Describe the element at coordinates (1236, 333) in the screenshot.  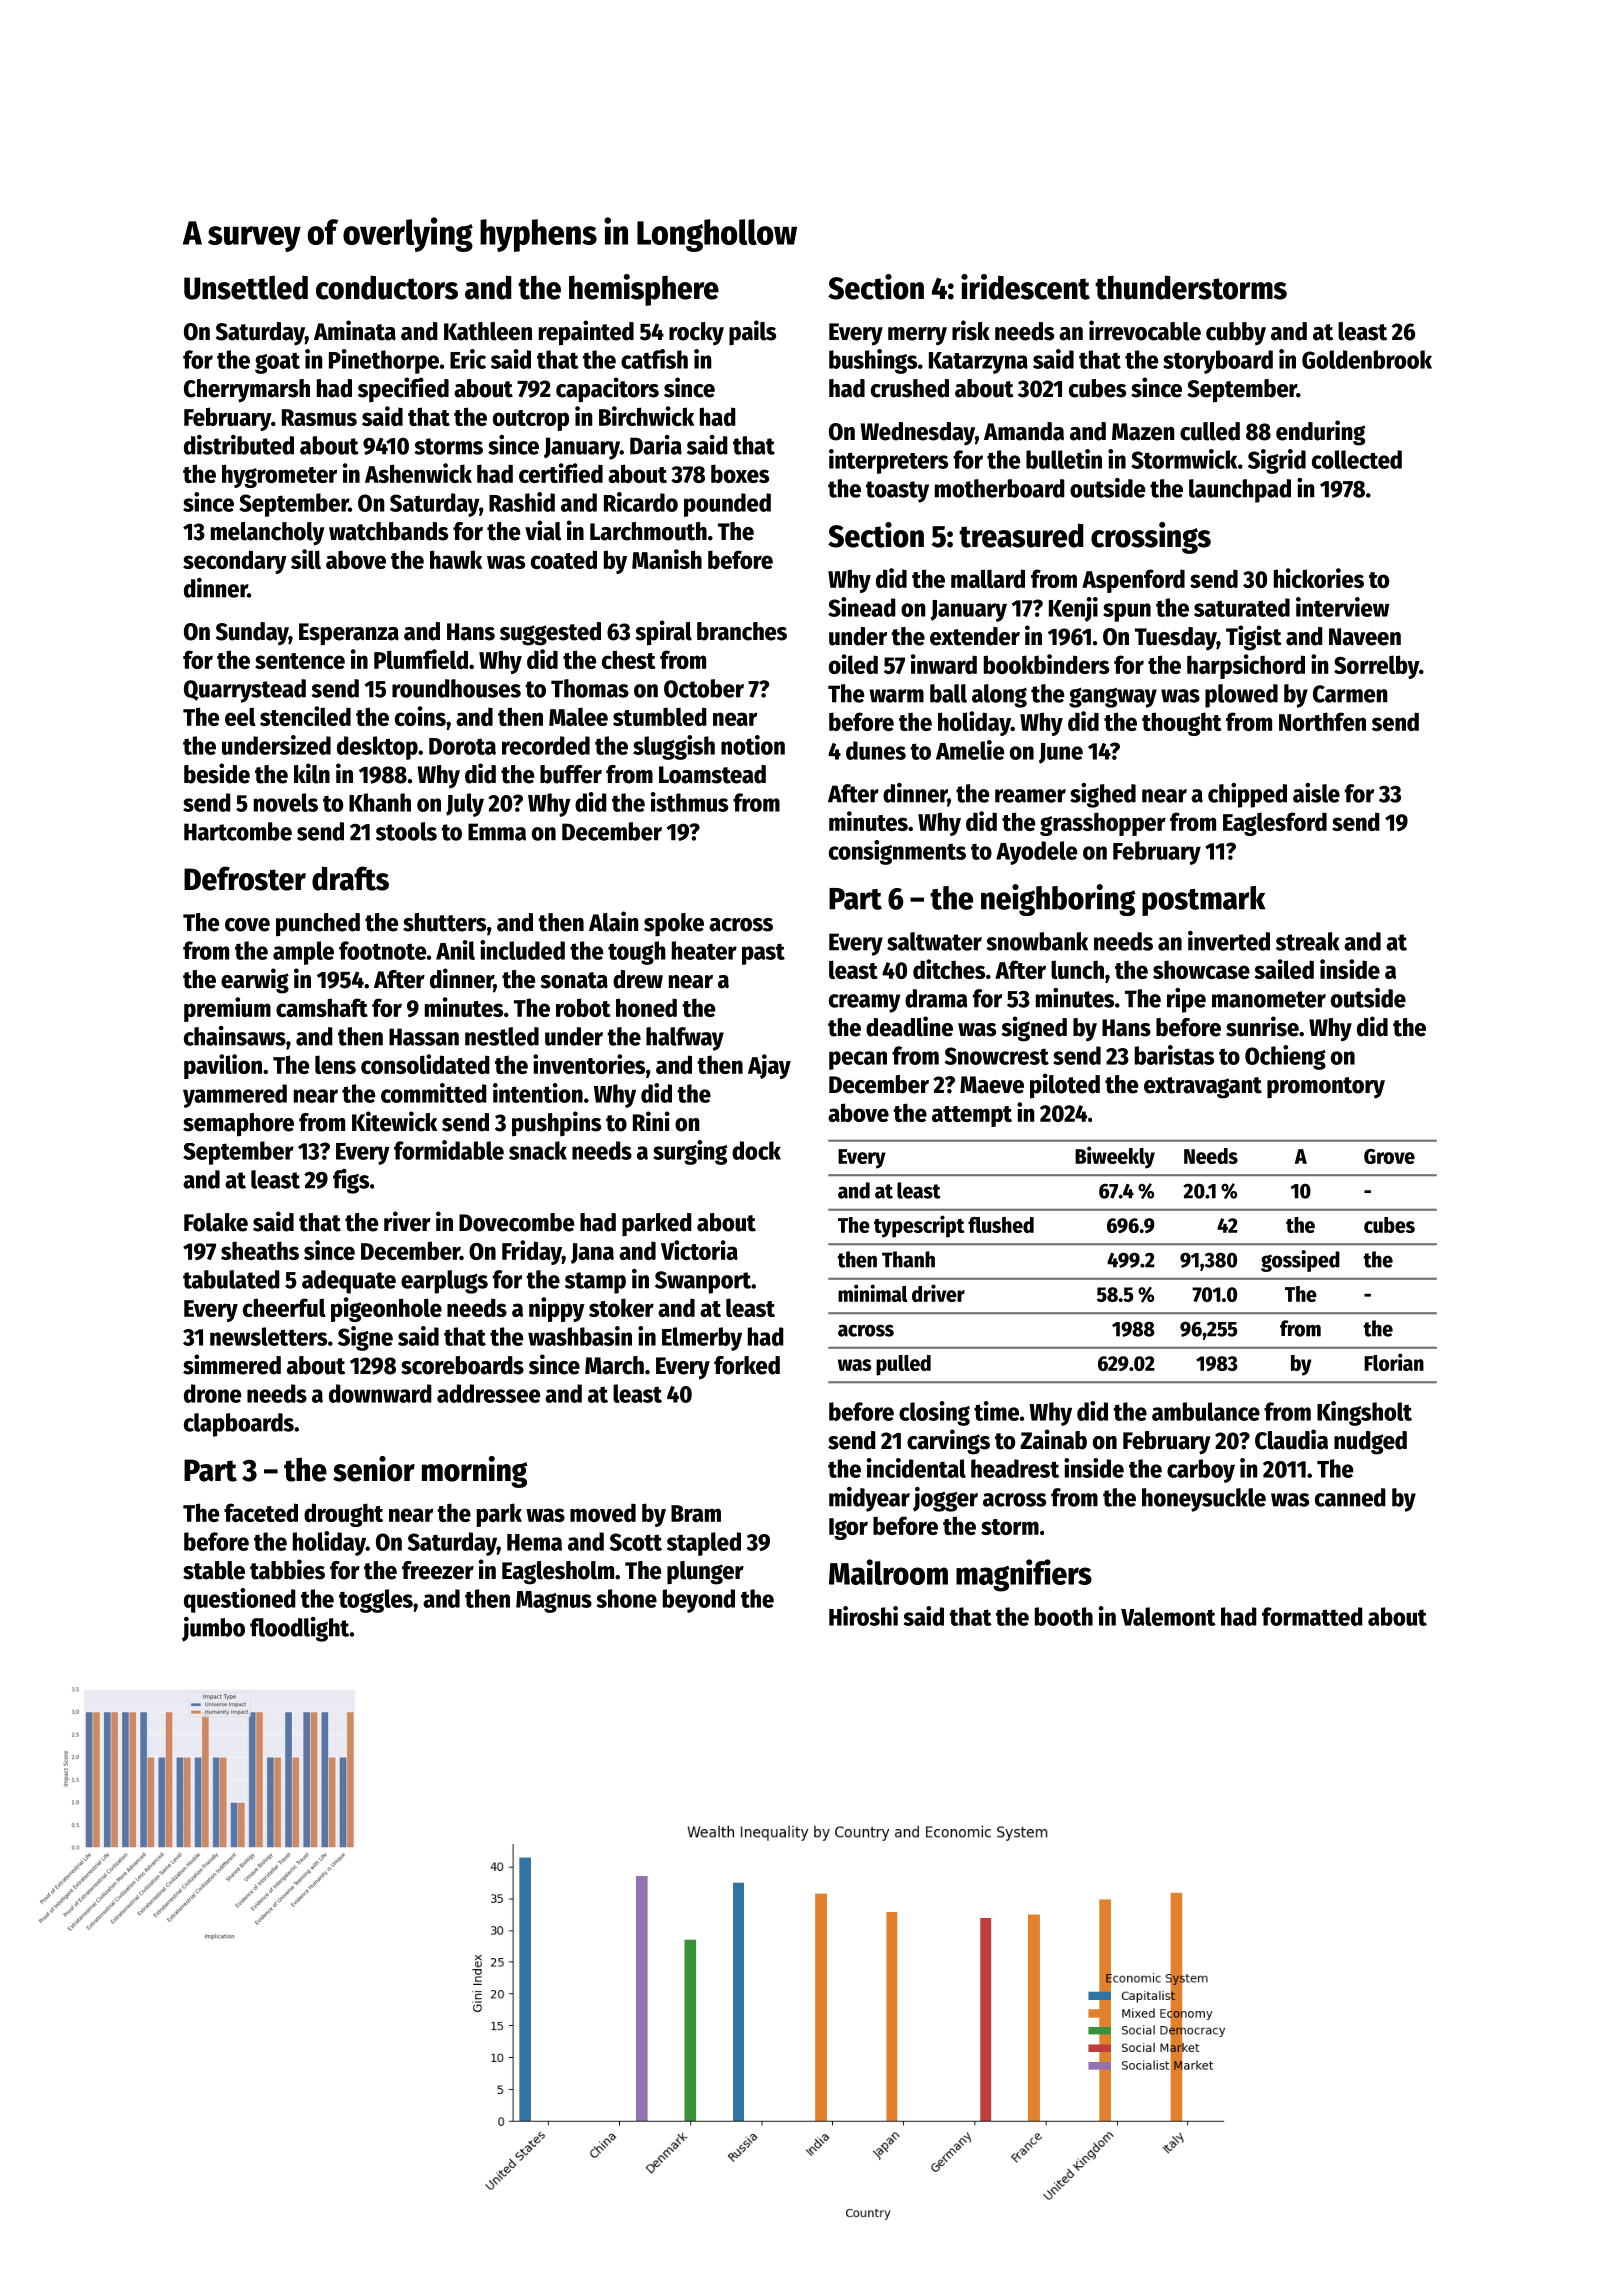
I see `cubby` at that location.
